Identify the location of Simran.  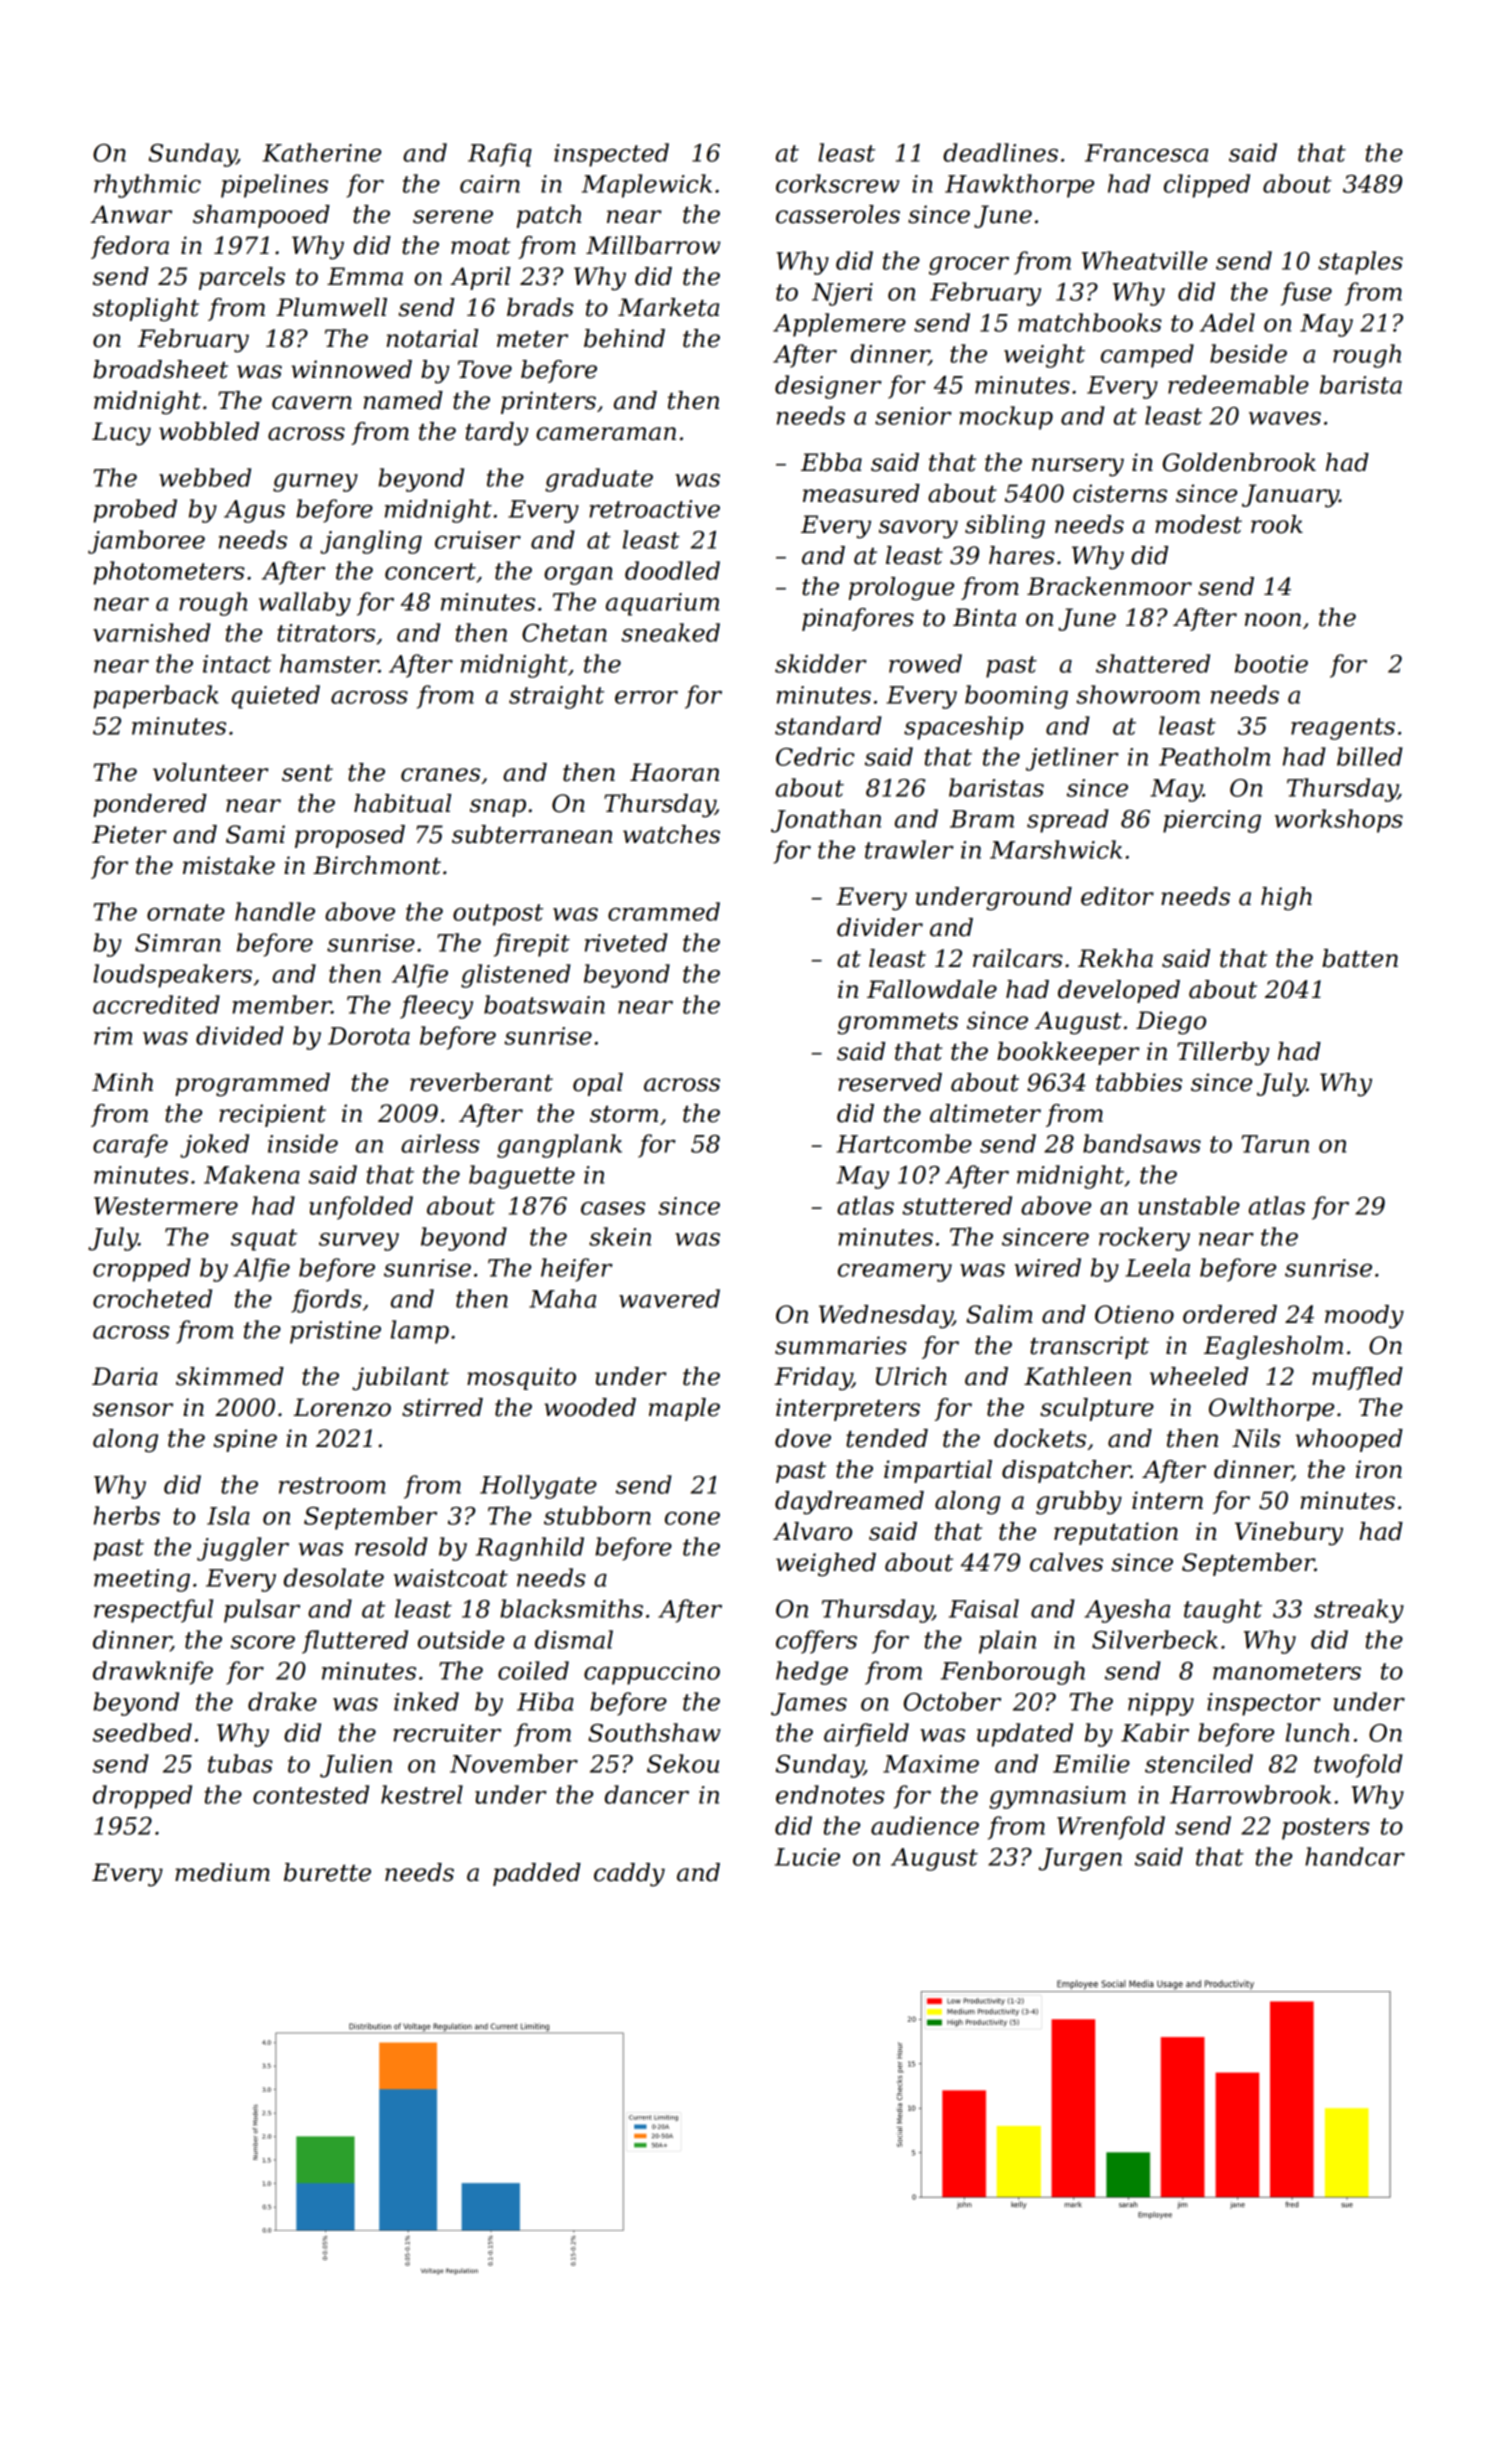
(178, 943).
